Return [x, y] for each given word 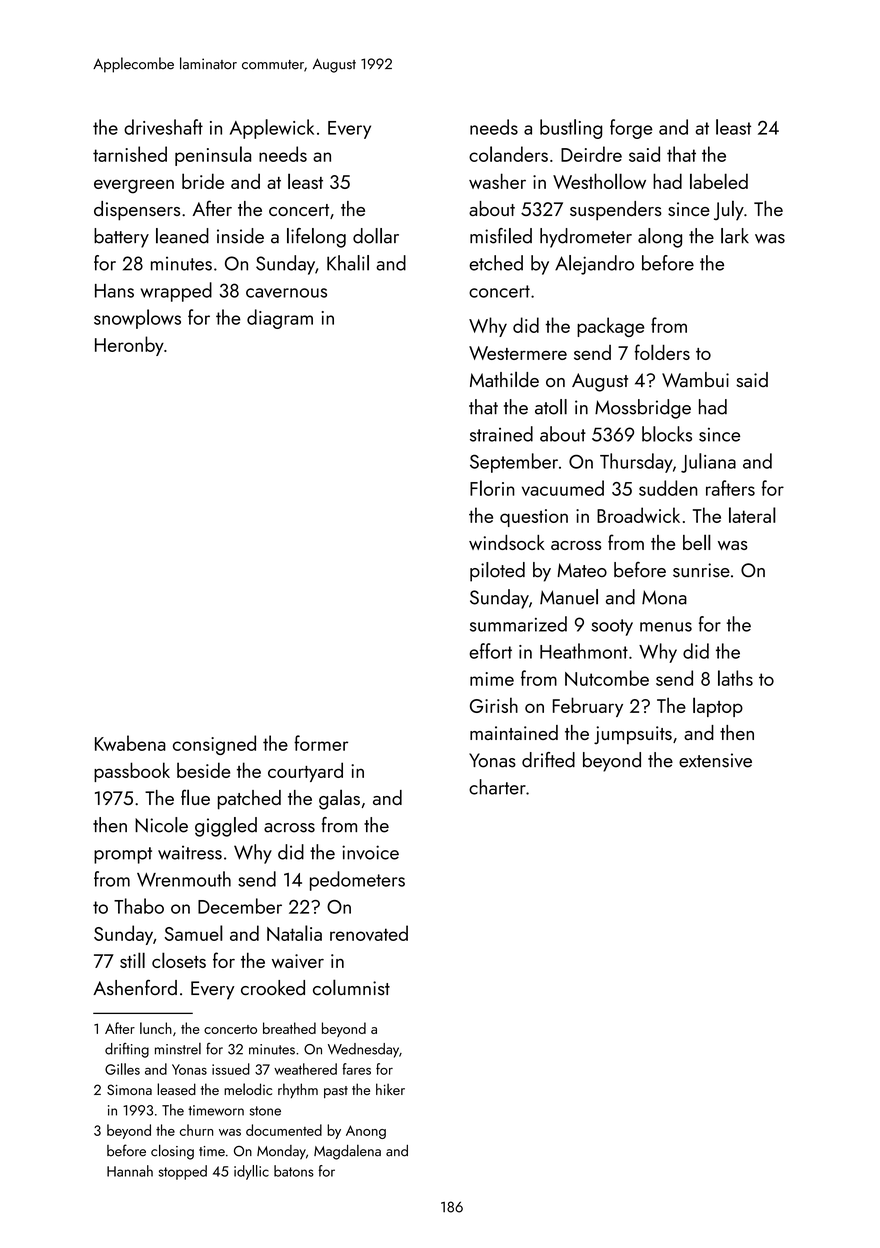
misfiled [501, 236]
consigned [214, 745]
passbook [132, 772]
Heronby [129, 346]
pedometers [357, 881]
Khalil [348, 263]
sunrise [701, 570]
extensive [715, 760]
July [729, 210]
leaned [182, 236]
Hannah [130, 1171]
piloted [497, 572]
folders [662, 352]
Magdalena [347, 1152]
